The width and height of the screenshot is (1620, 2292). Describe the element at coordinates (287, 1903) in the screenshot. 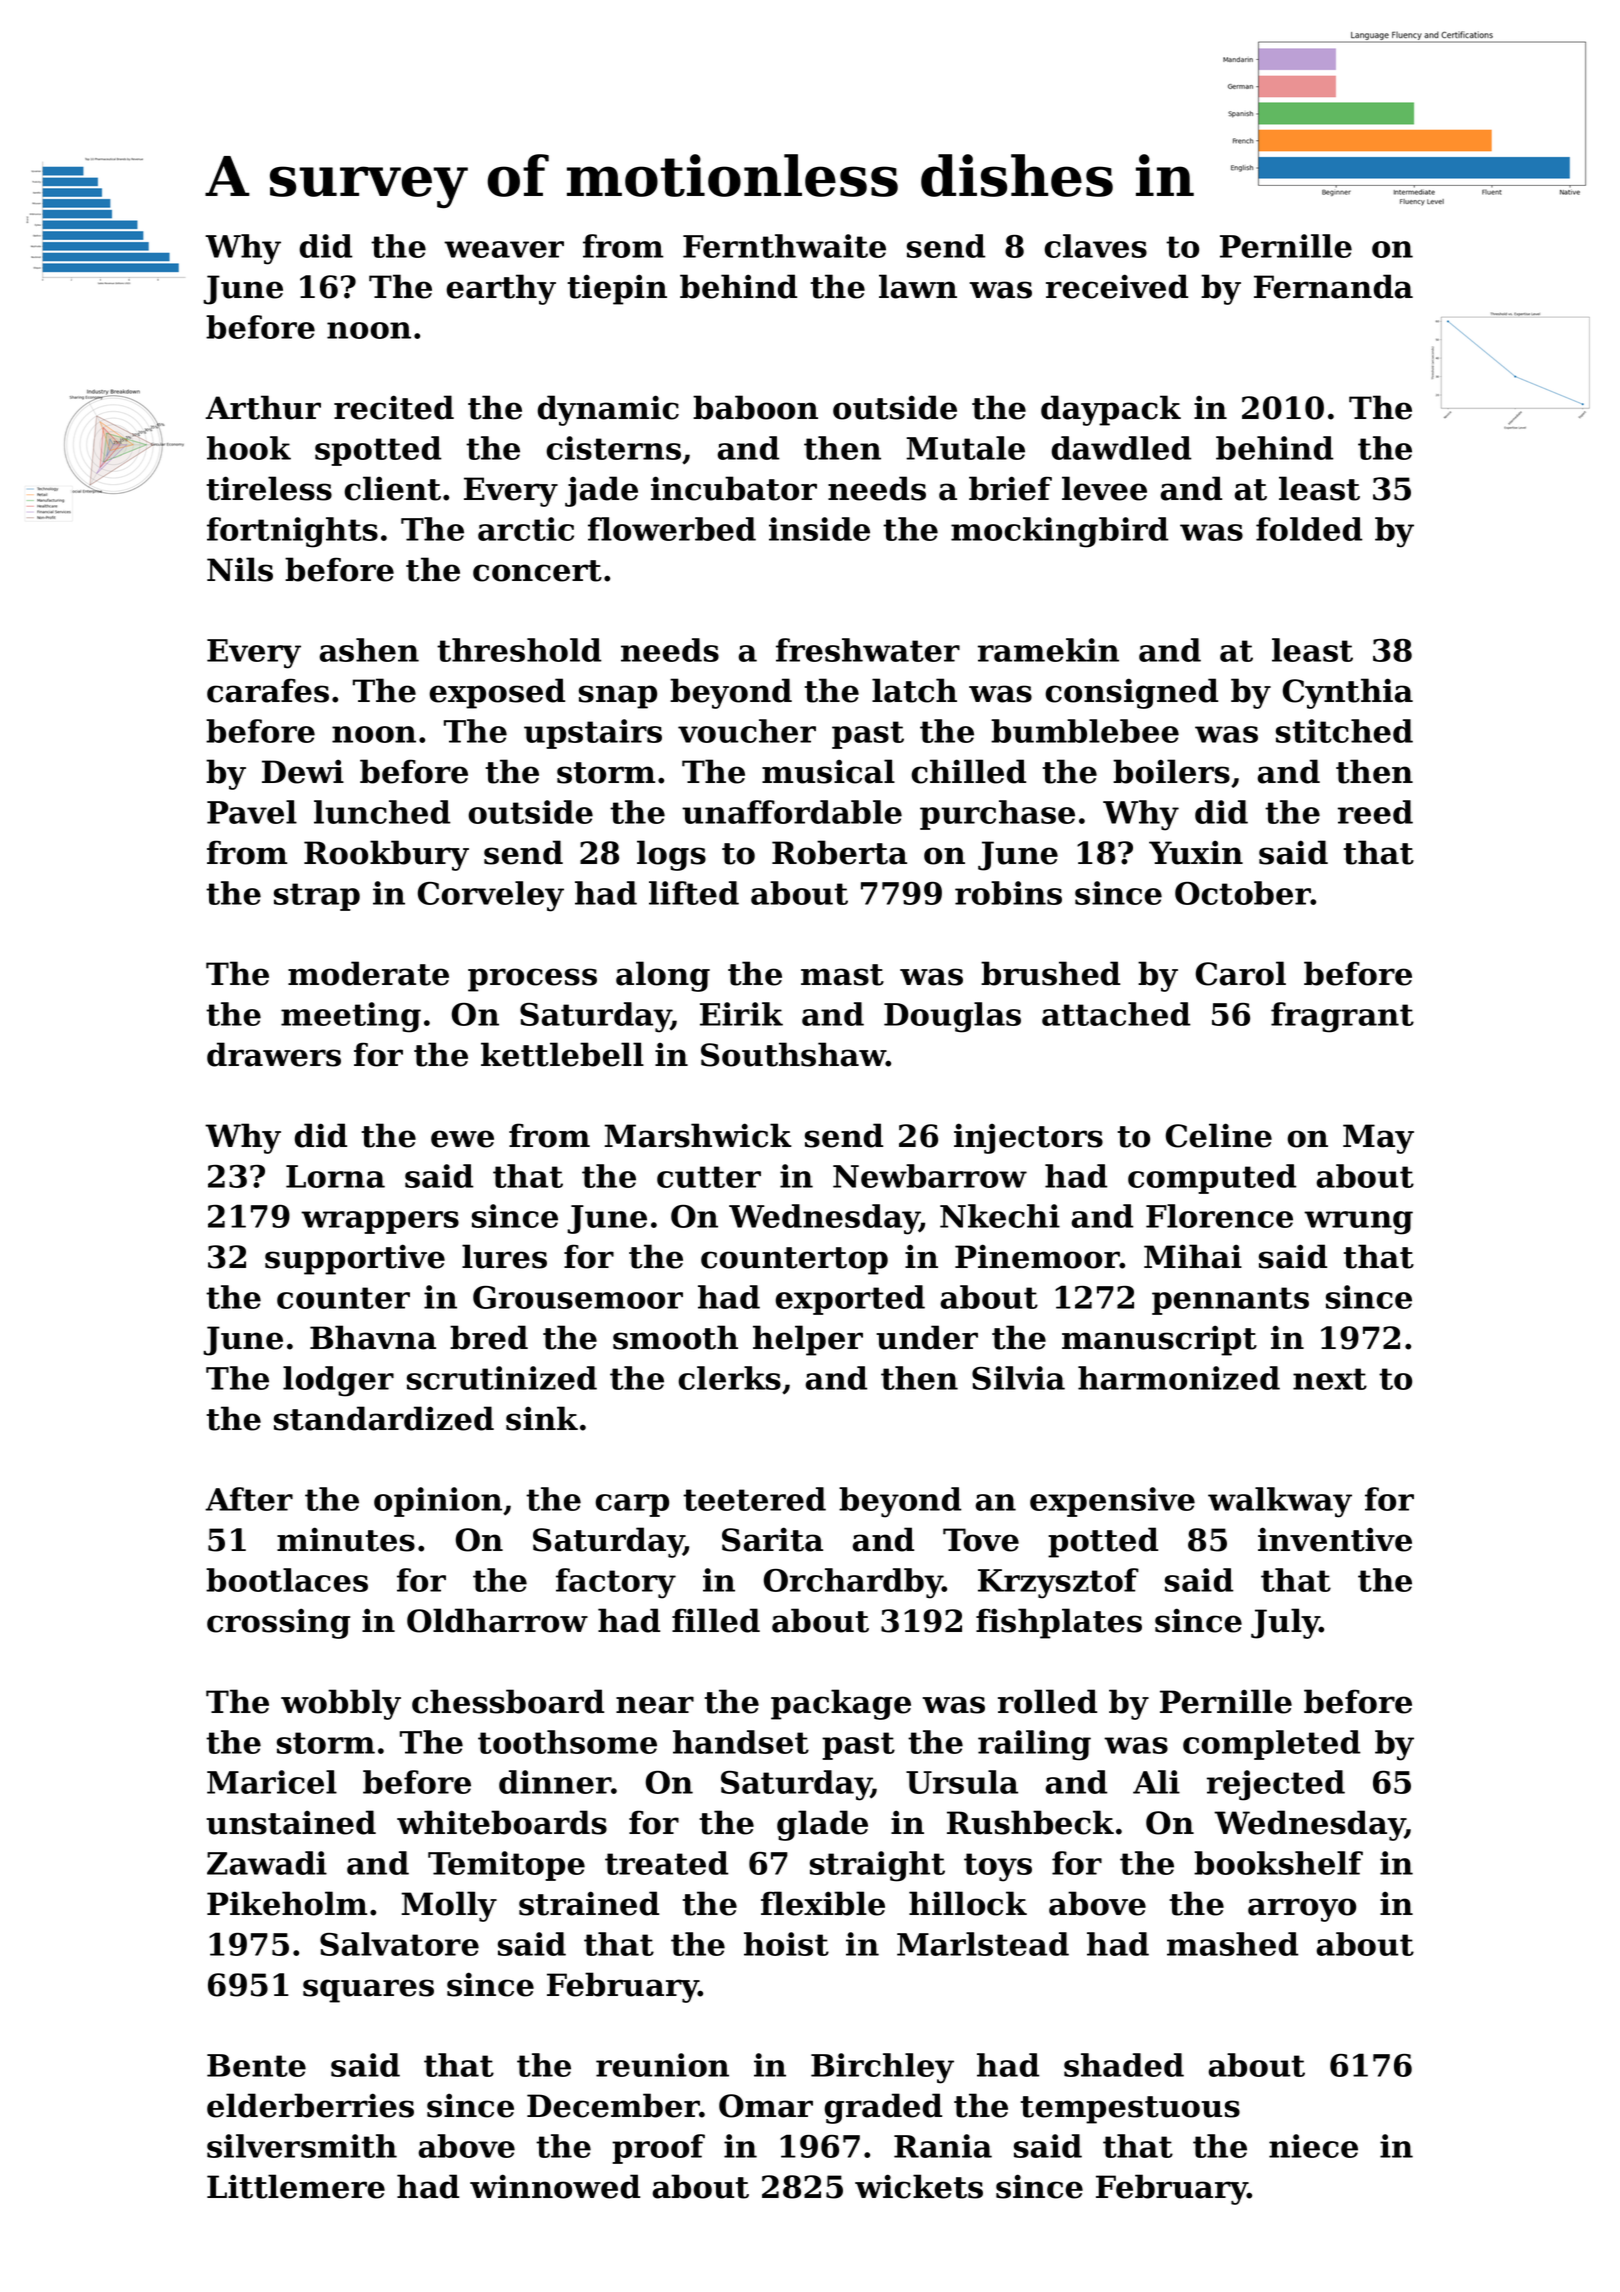

I see `Pikeholm` at that location.
